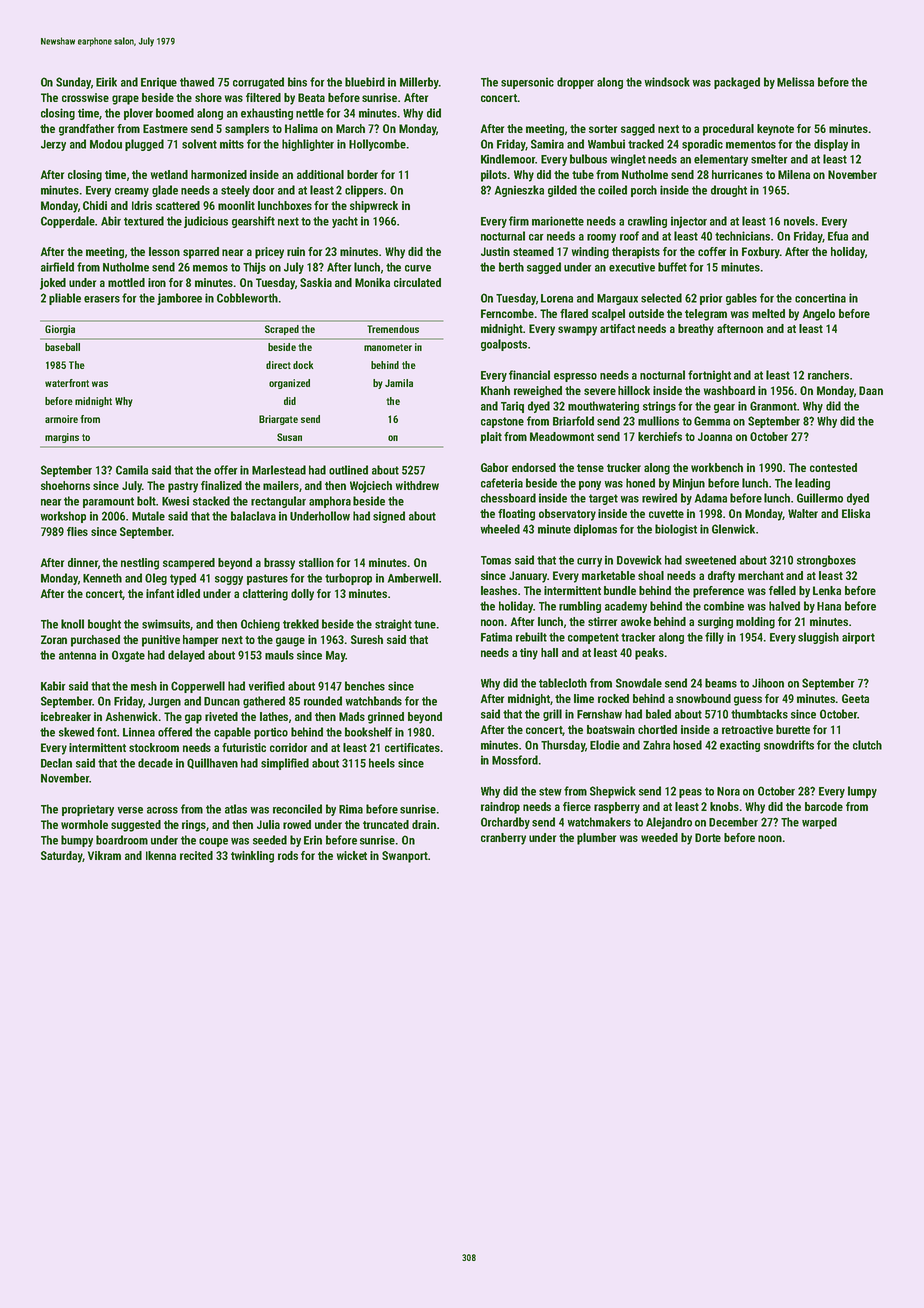 The width and height of the image is (924, 1308). I want to click on Scraped, so click(282, 330).
